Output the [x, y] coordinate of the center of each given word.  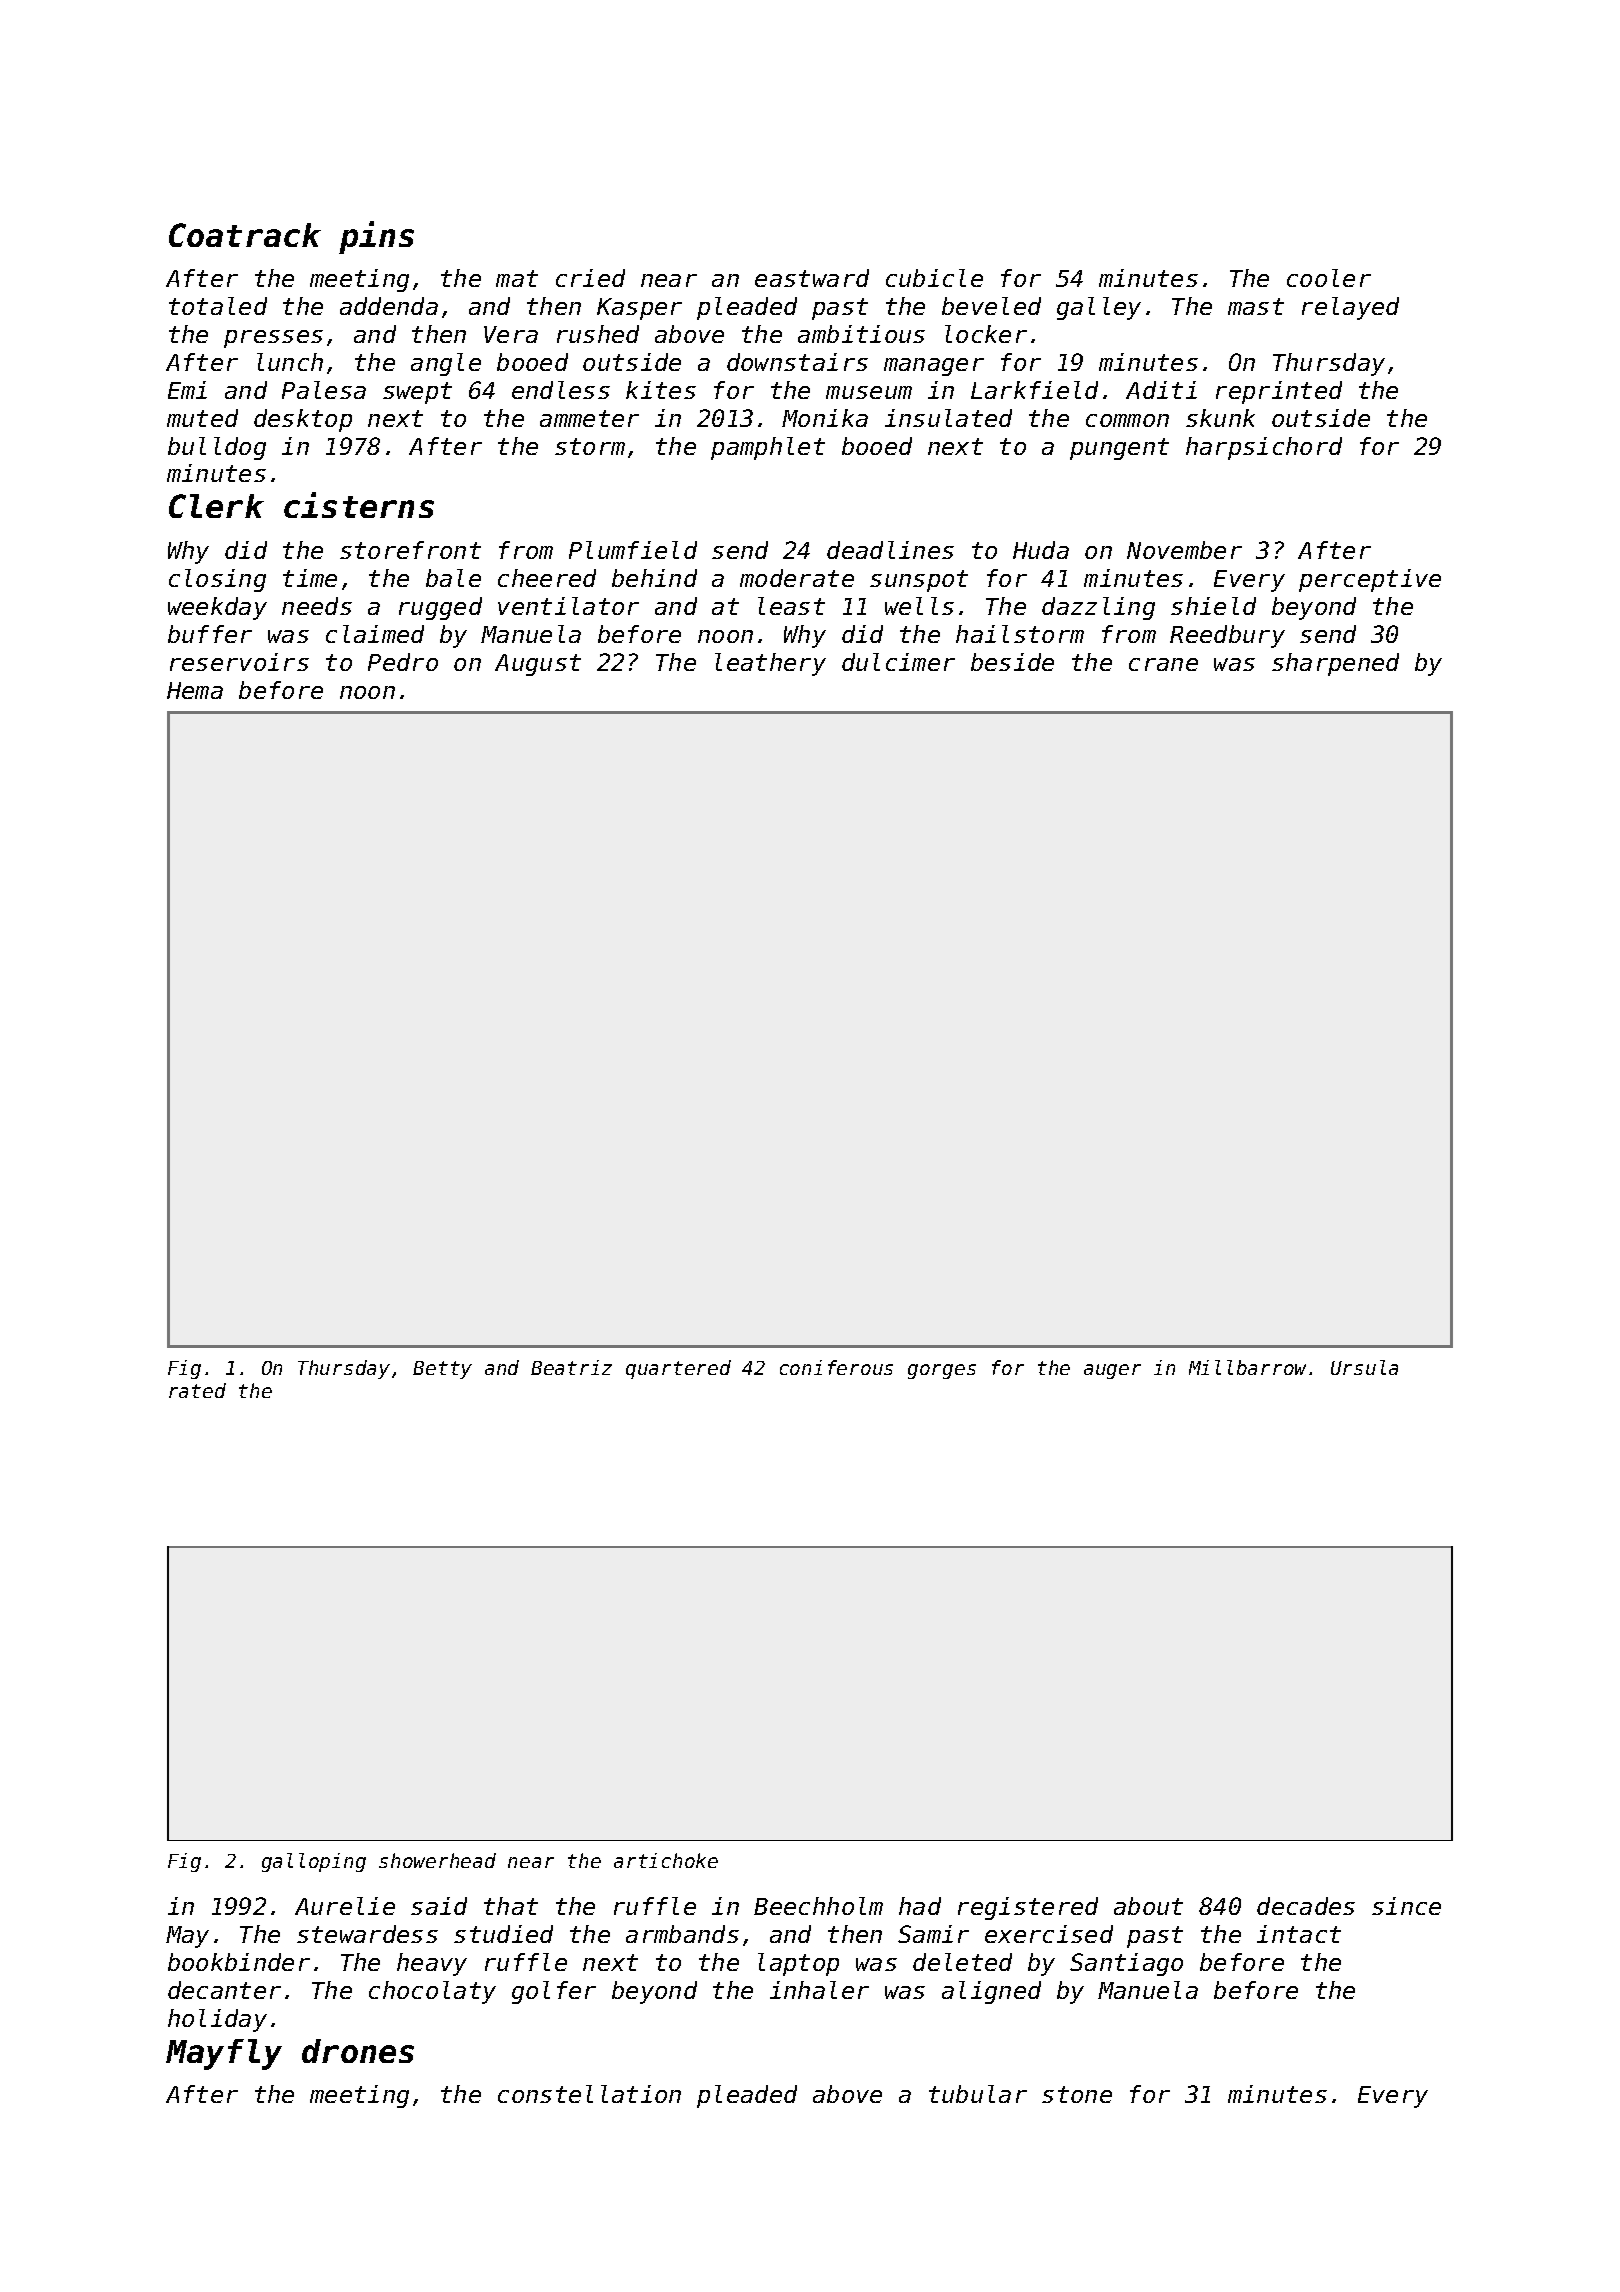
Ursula [1364, 1367]
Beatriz [571, 1367]
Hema [195, 690]
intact [1299, 1934]
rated [197, 1390]
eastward [812, 278]
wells [919, 606]
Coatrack [245, 235]
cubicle [934, 278]
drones [358, 2051]
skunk [1220, 418]
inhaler [819, 1990]
